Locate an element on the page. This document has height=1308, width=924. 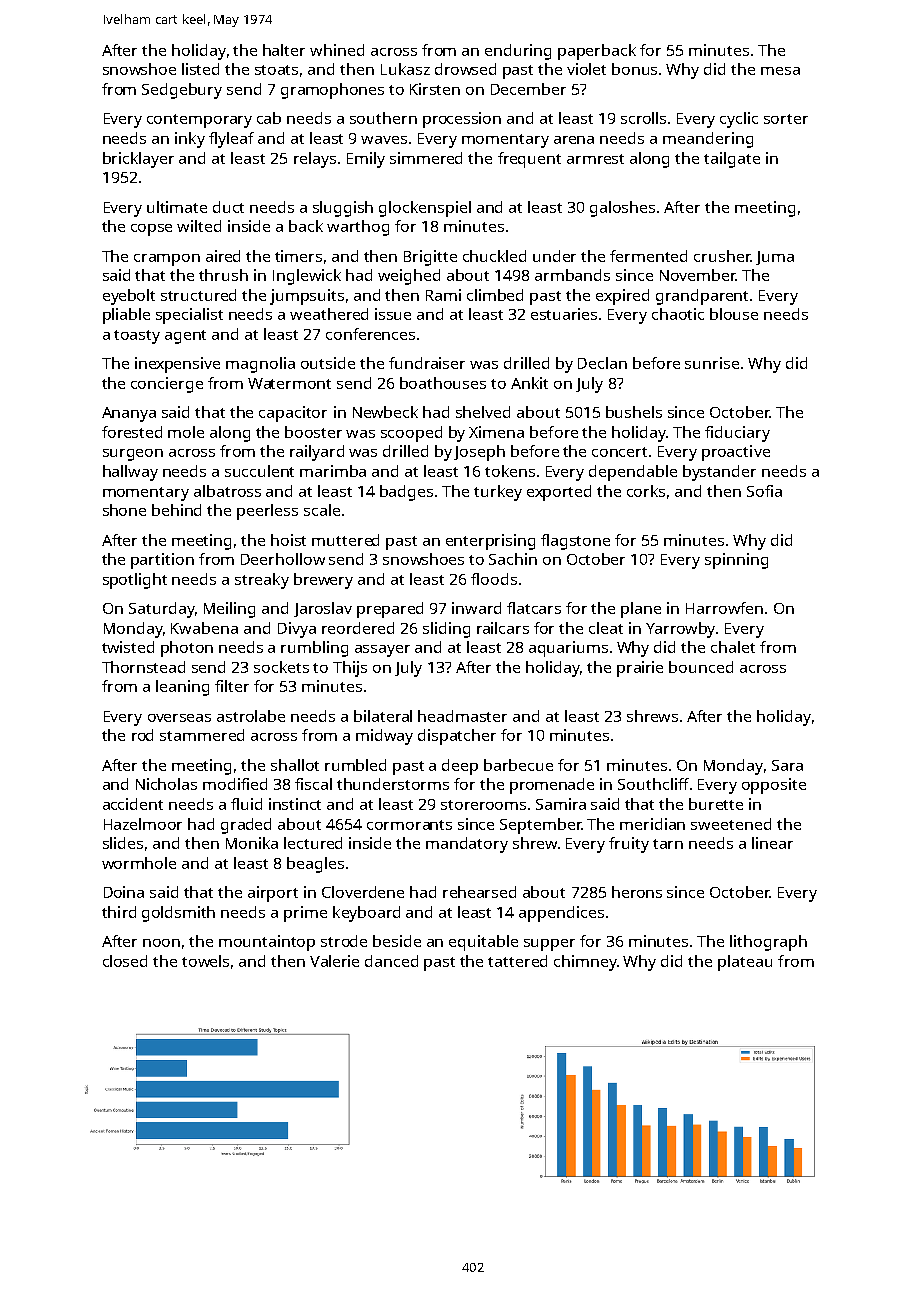
mountaintop is located at coordinates (267, 943).
